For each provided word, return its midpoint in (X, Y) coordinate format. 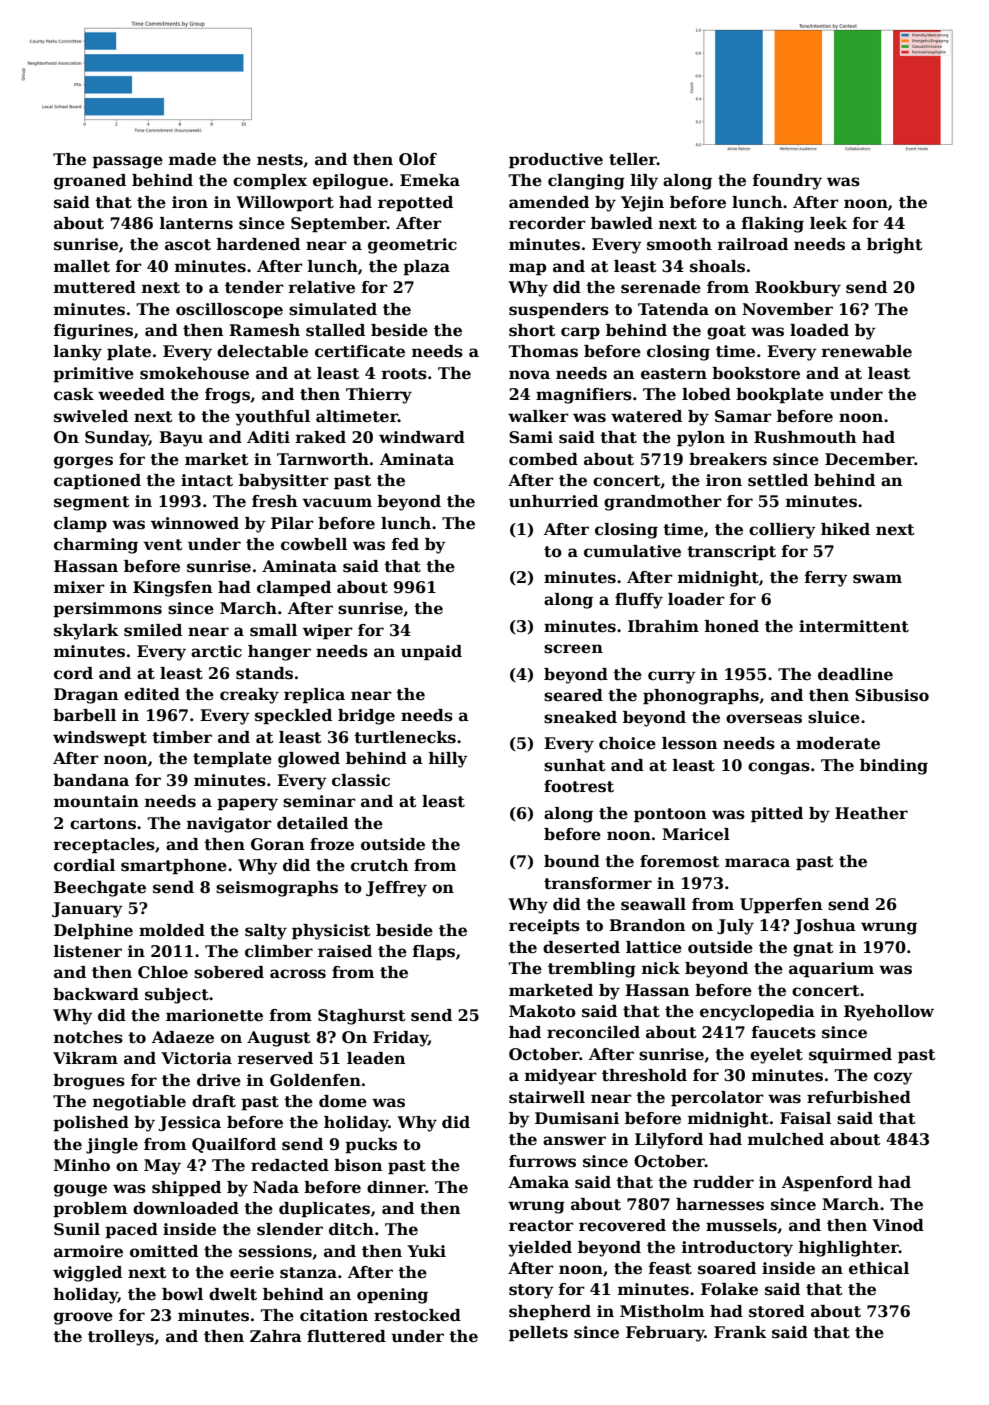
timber (182, 737)
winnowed (195, 523)
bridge (366, 717)
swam (877, 579)
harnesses (720, 1204)
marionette (214, 1015)
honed (732, 626)
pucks (371, 1146)
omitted (164, 1251)
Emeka (430, 180)
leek (828, 223)
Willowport (285, 204)
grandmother (663, 503)
